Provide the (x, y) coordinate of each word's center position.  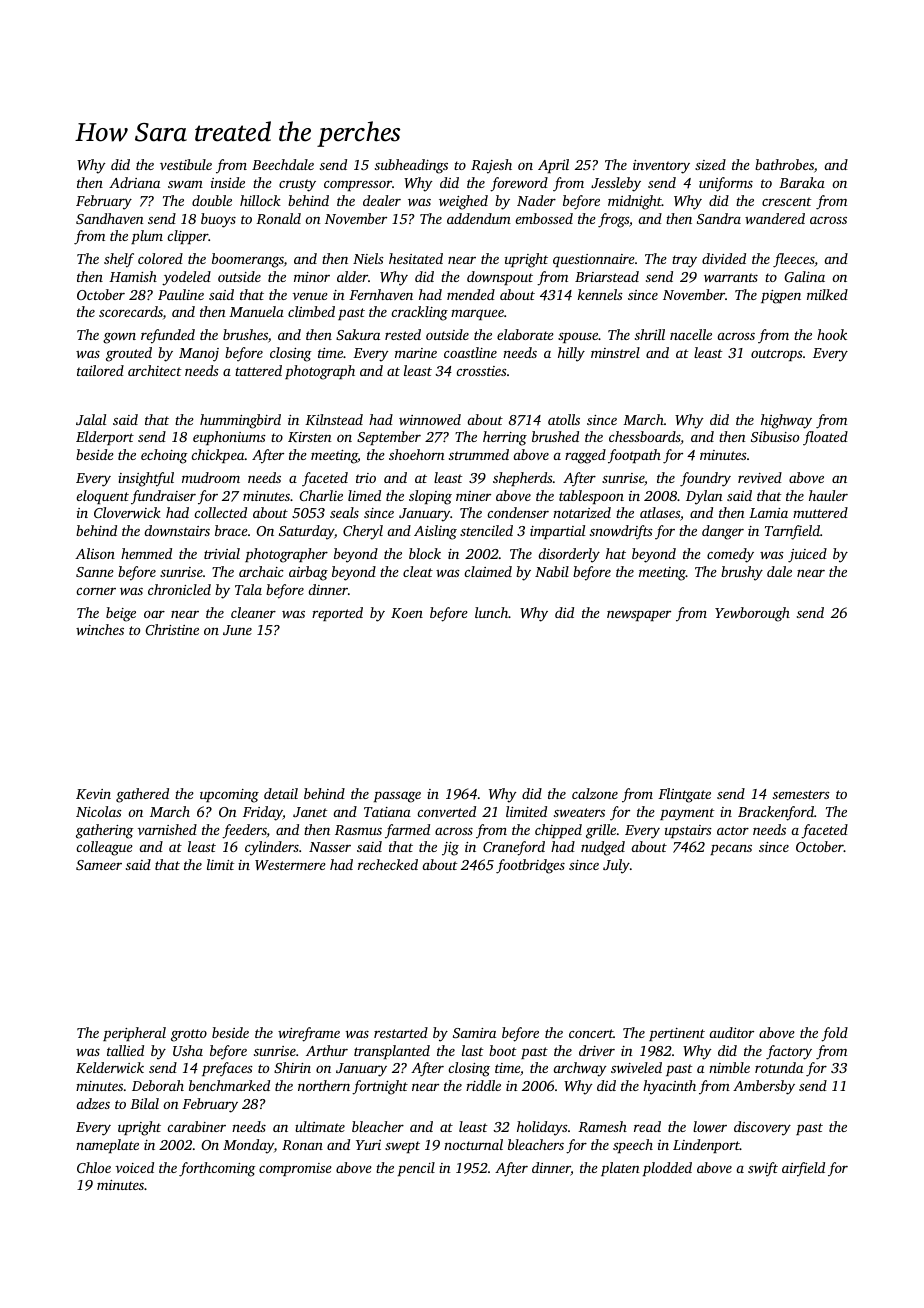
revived (760, 477)
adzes (93, 1103)
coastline (470, 352)
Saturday (306, 532)
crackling (419, 313)
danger (723, 532)
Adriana (134, 182)
